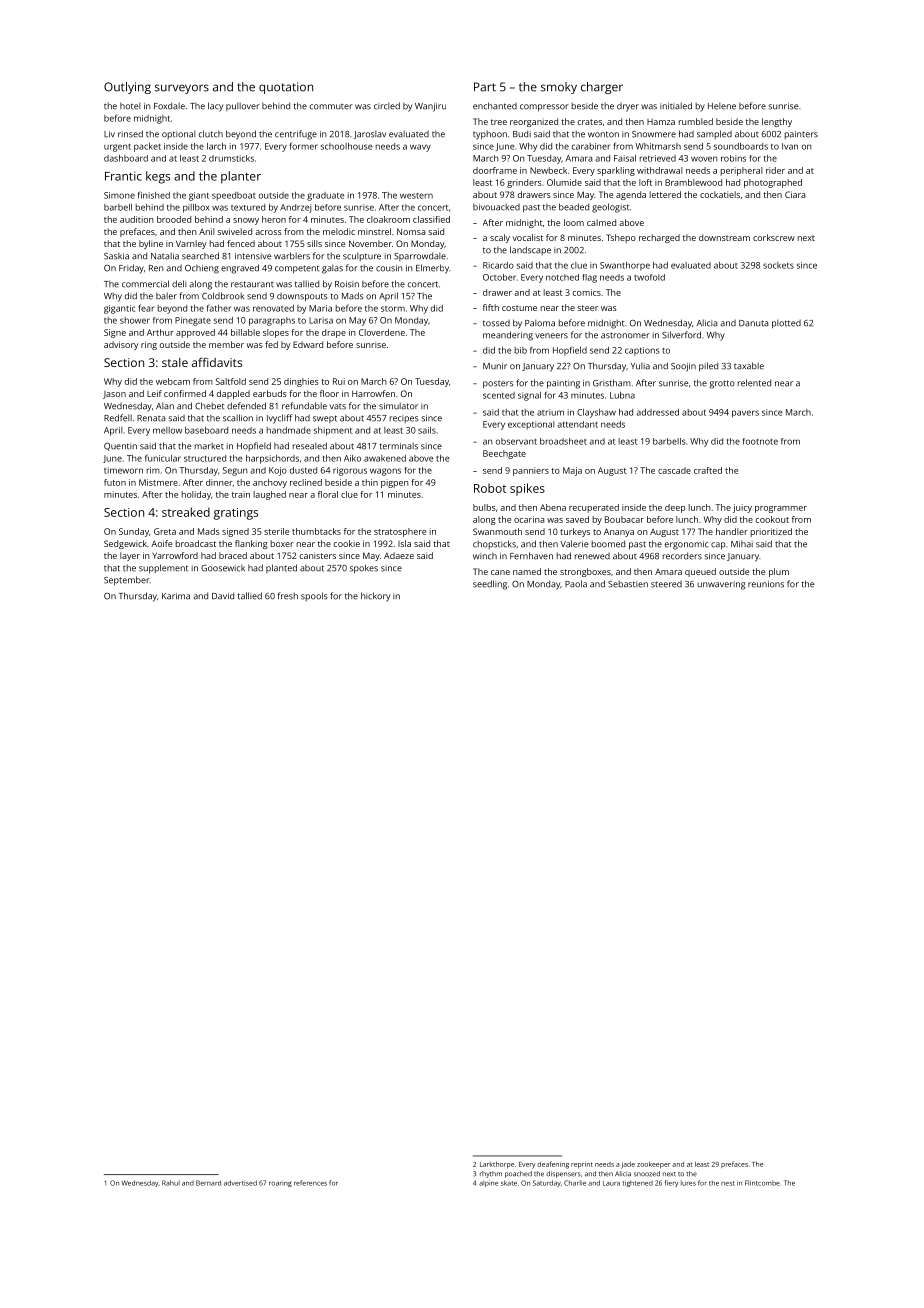 Image resolution: width=924 pixels, height=1308 pixels. What do you see at coordinates (722, 106) in the document?
I see `Helene` at bounding box center [722, 106].
